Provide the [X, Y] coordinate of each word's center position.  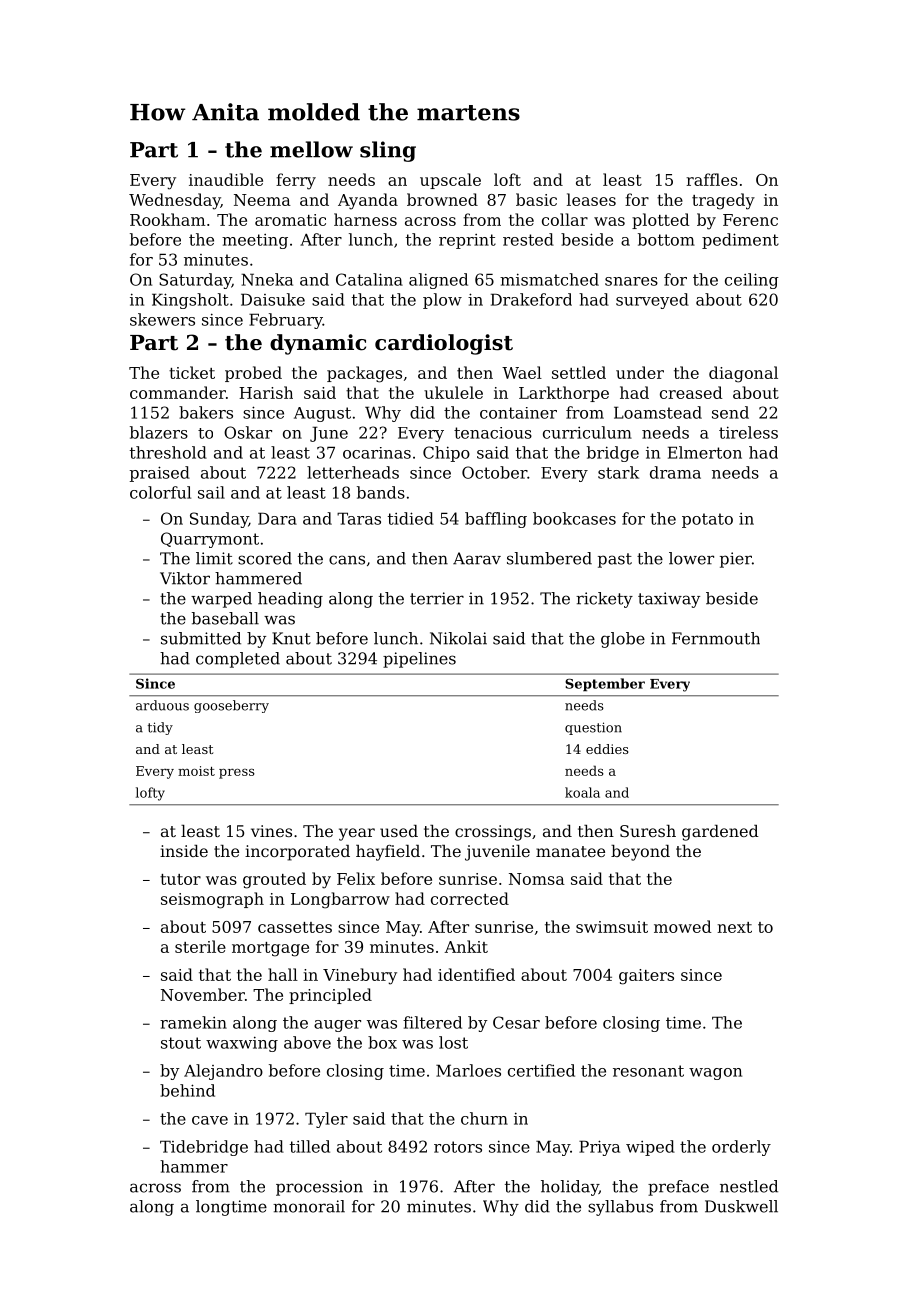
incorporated [297, 853]
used [399, 831]
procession [319, 1188]
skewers [162, 319]
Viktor [185, 578]
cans [347, 560]
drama [675, 472]
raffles [712, 179]
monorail [309, 1206]
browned [442, 199]
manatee [570, 851]
